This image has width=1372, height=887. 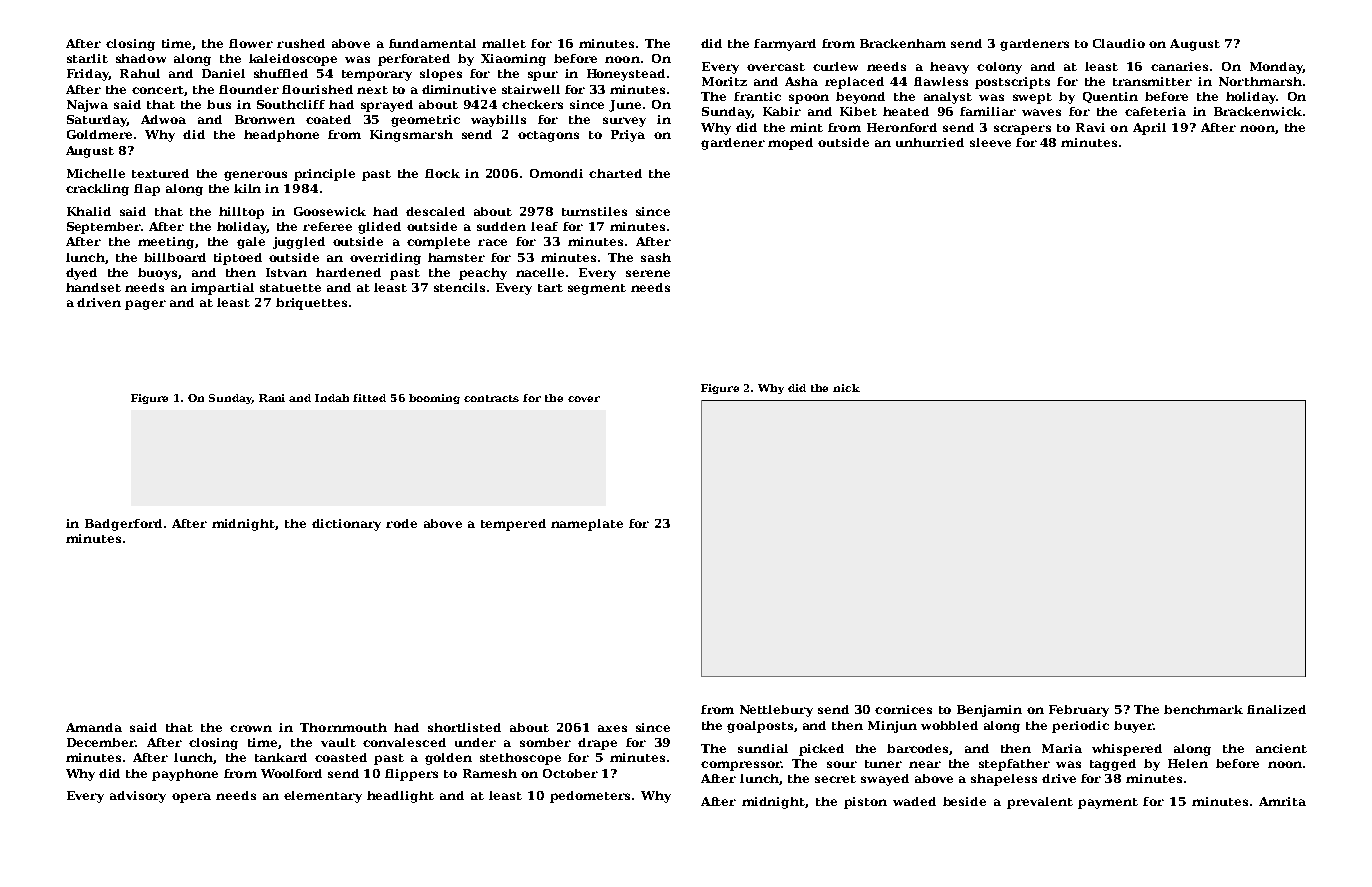 I want to click on February, so click(x=1079, y=711).
